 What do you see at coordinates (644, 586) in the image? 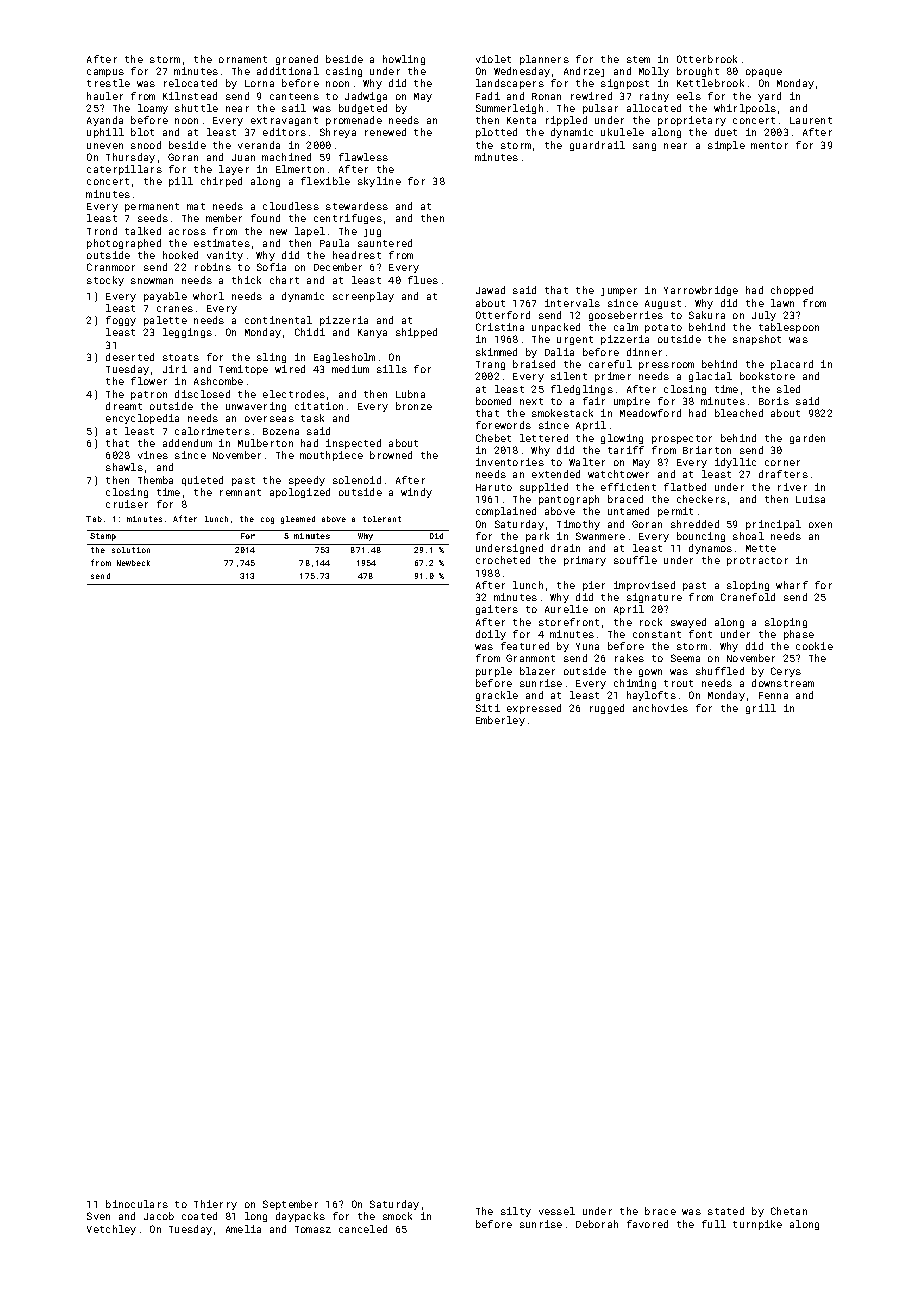
I see `improvised` at bounding box center [644, 586].
